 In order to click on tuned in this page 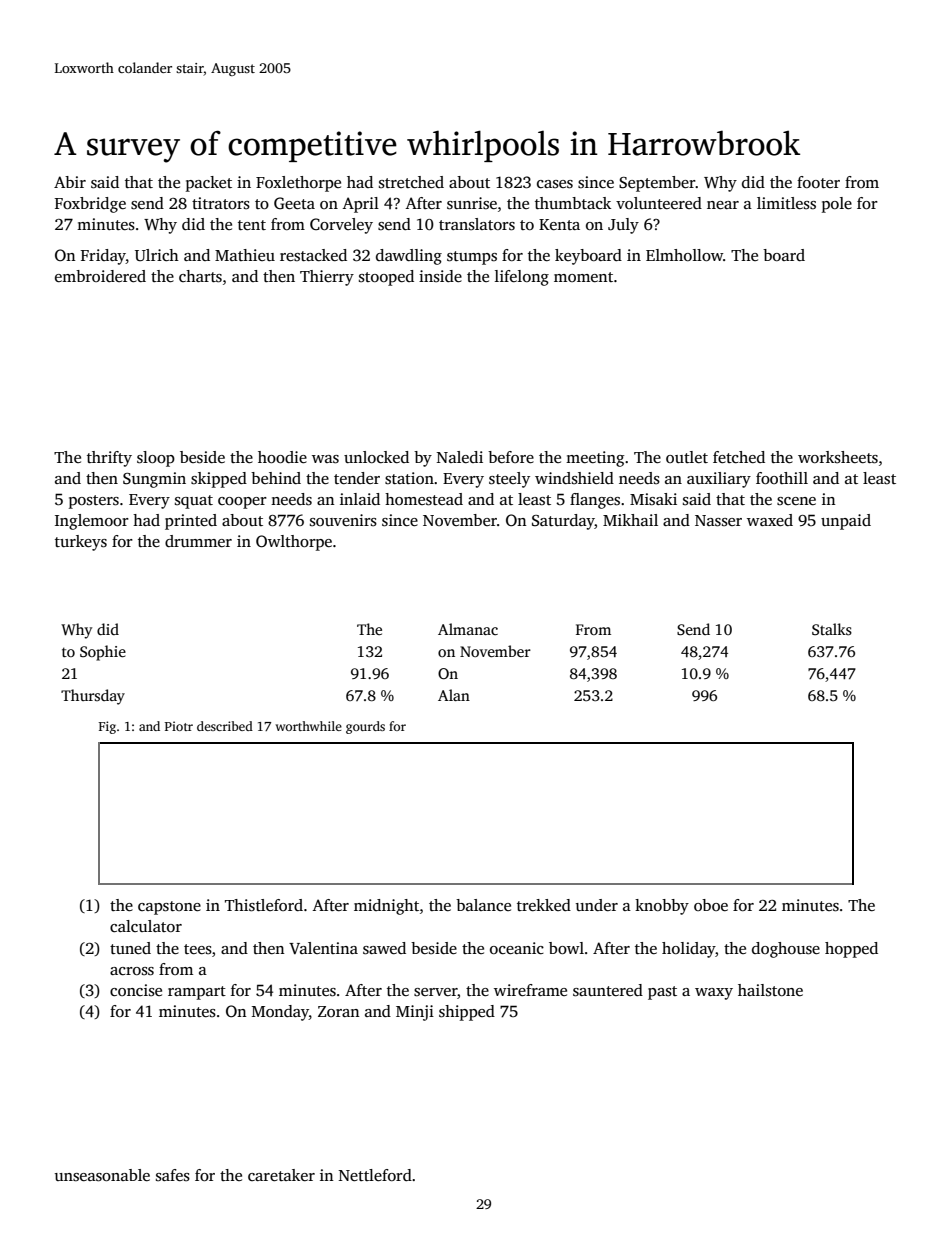, I will do `click(130, 948)`.
